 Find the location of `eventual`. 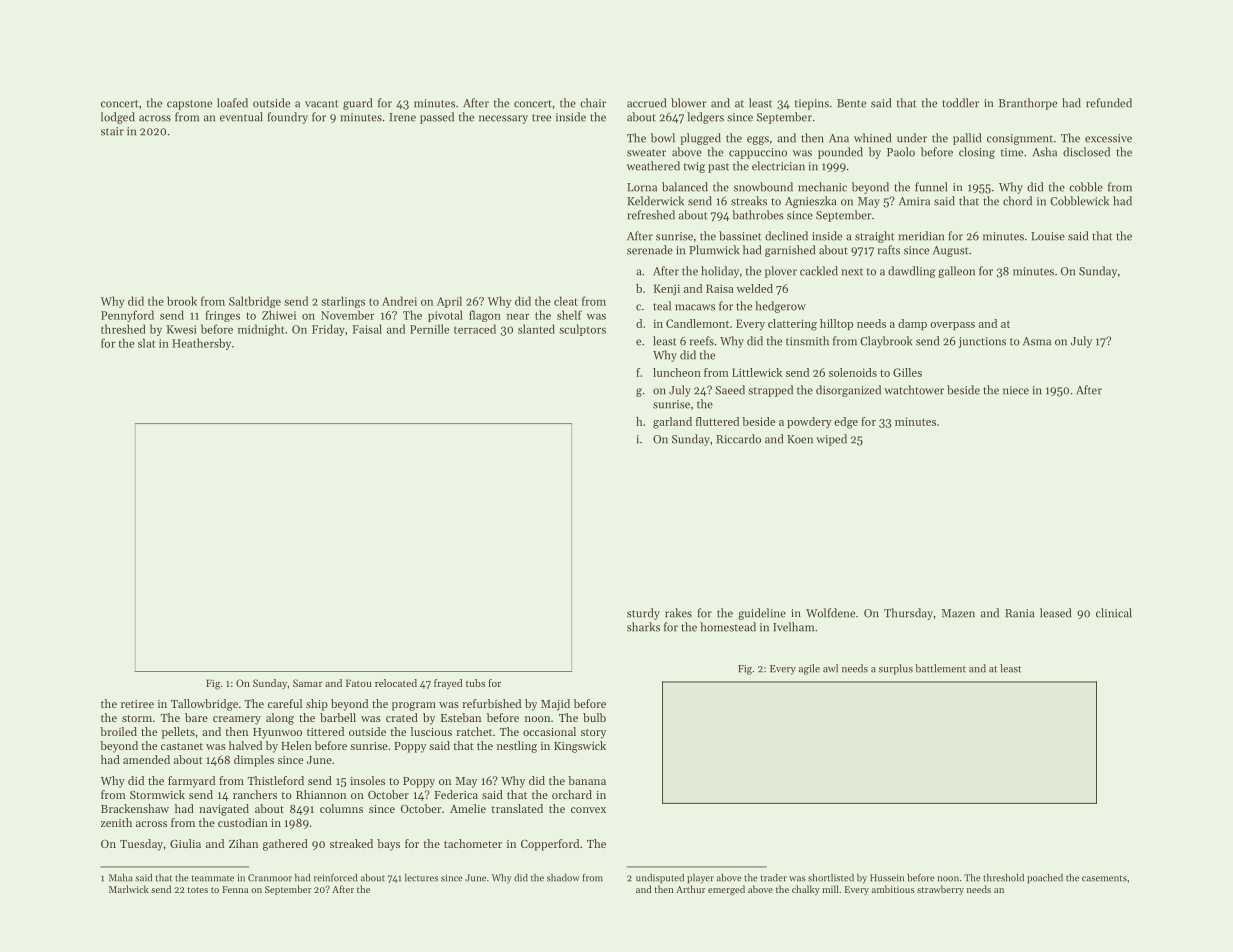

eventual is located at coordinates (241, 117).
